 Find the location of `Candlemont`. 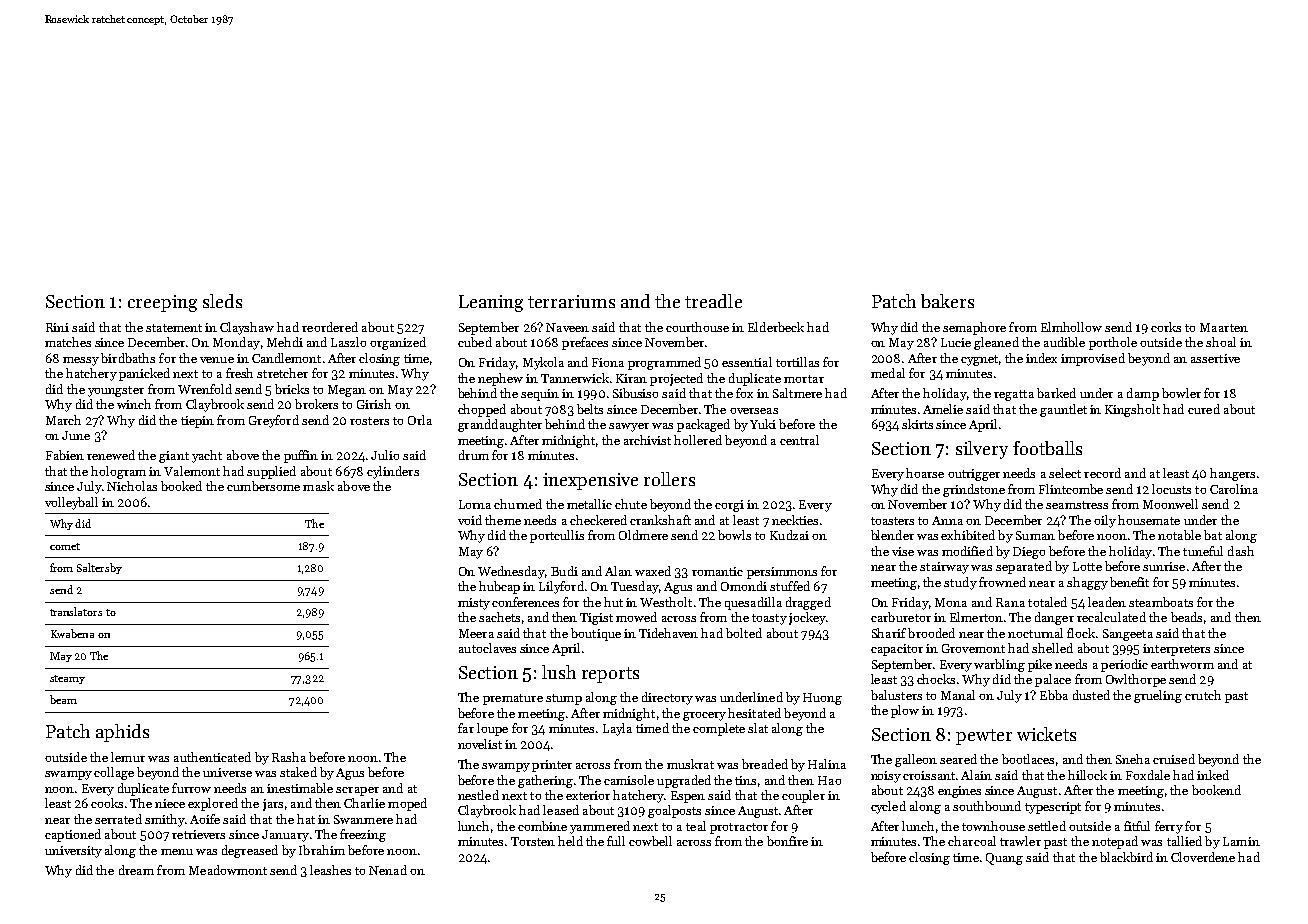

Candlemont is located at coordinates (286, 358).
